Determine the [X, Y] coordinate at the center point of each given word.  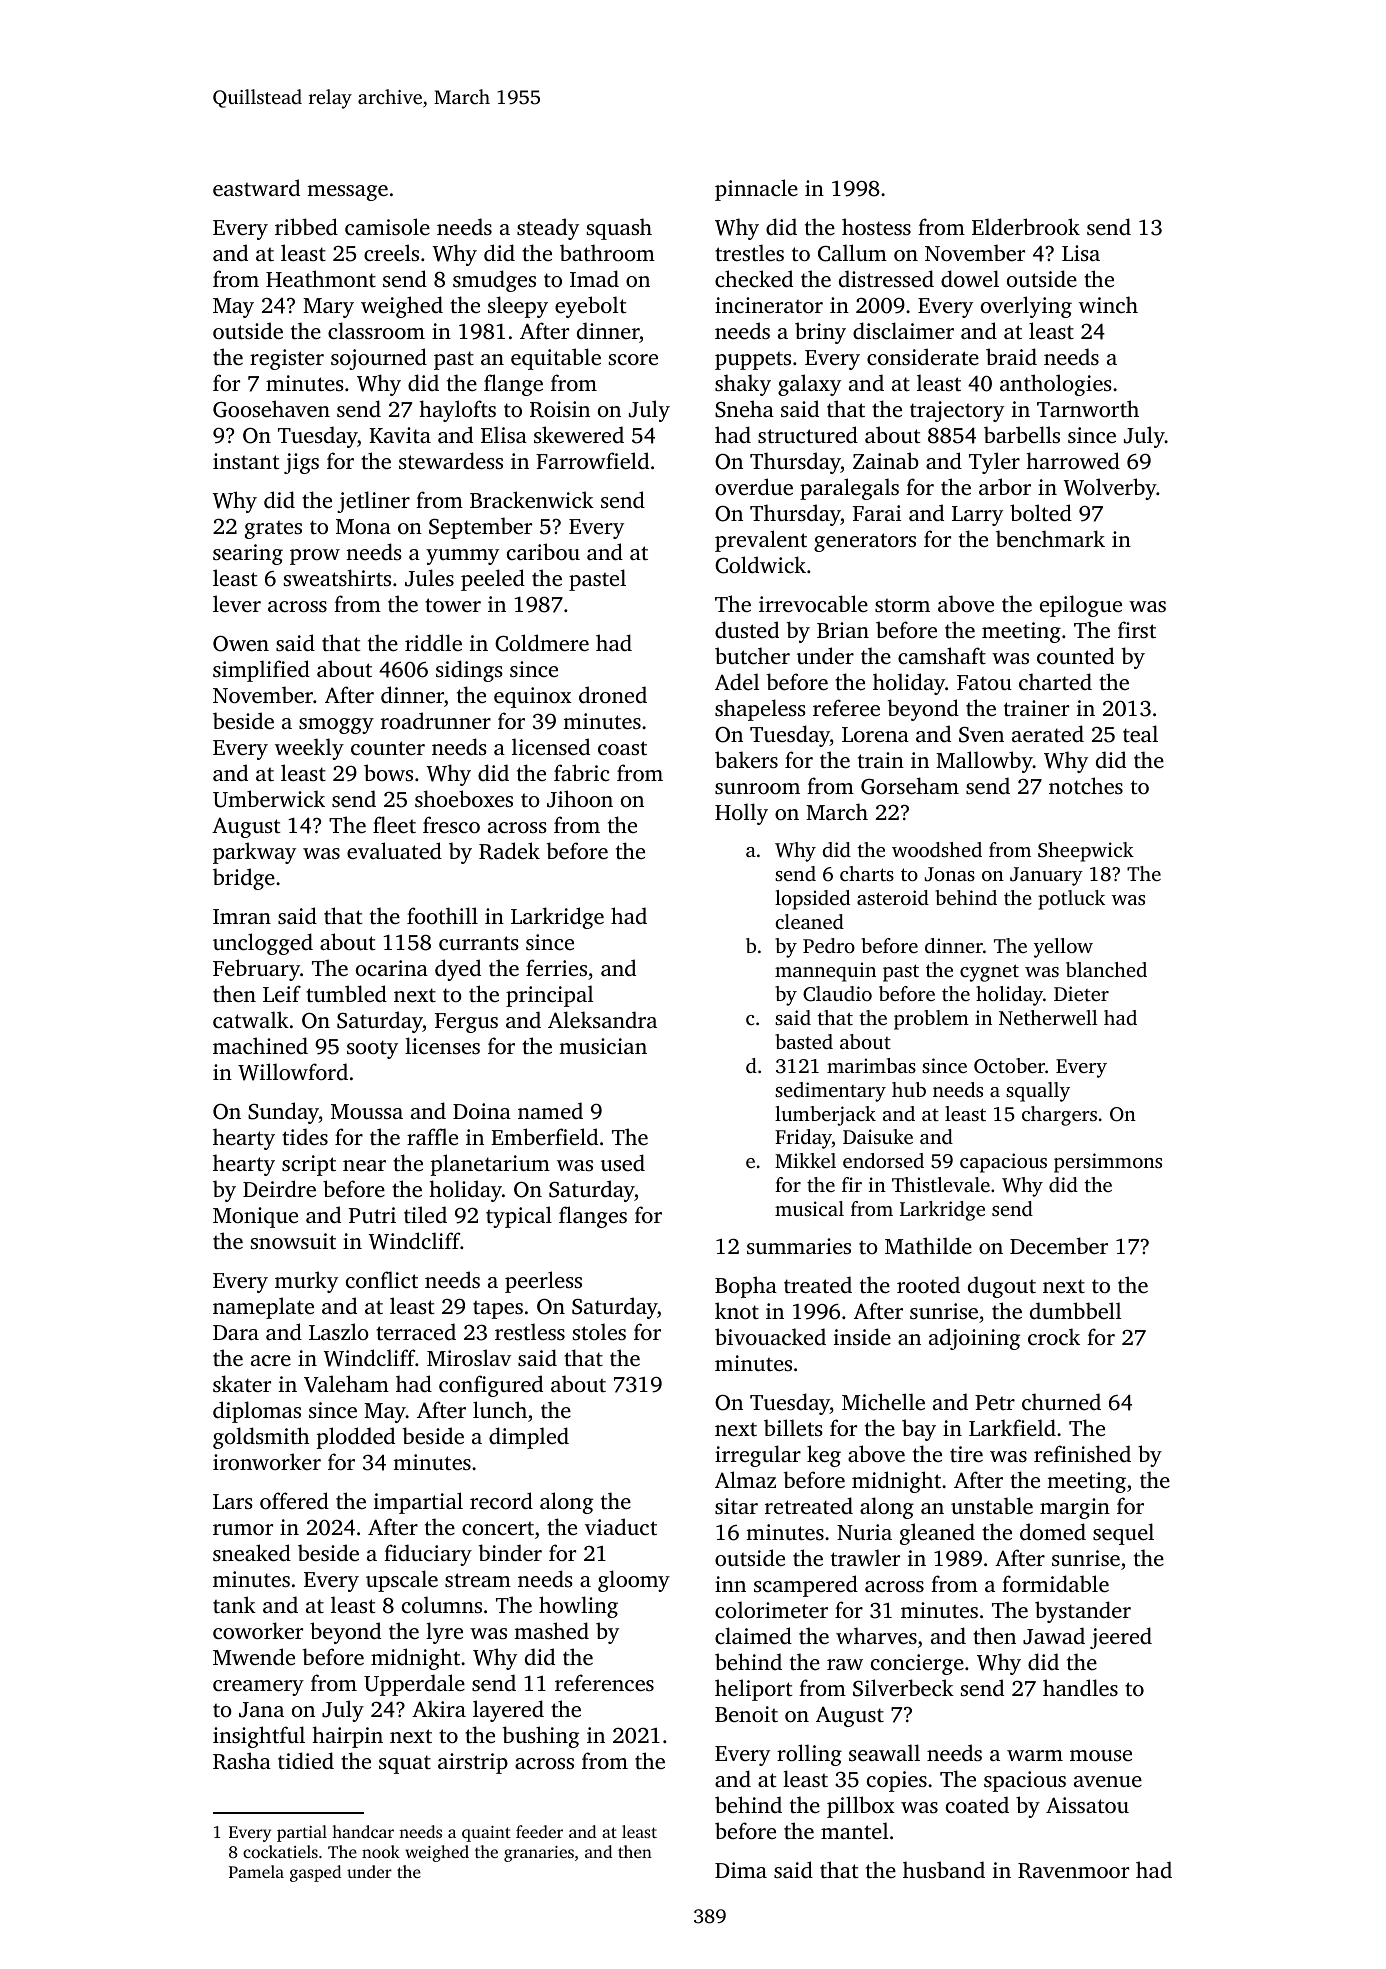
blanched [1106, 969]
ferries [556, 967]
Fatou [984, 682]
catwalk [251, 1019]
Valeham [346, 1384]
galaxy [809, 385]
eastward [256, 187]
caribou [543, 551]
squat [405, 1764]
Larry [977, 516]
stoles [599, 1331]
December [1059, 1245]
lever [237, 603]
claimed [753, 1635]
